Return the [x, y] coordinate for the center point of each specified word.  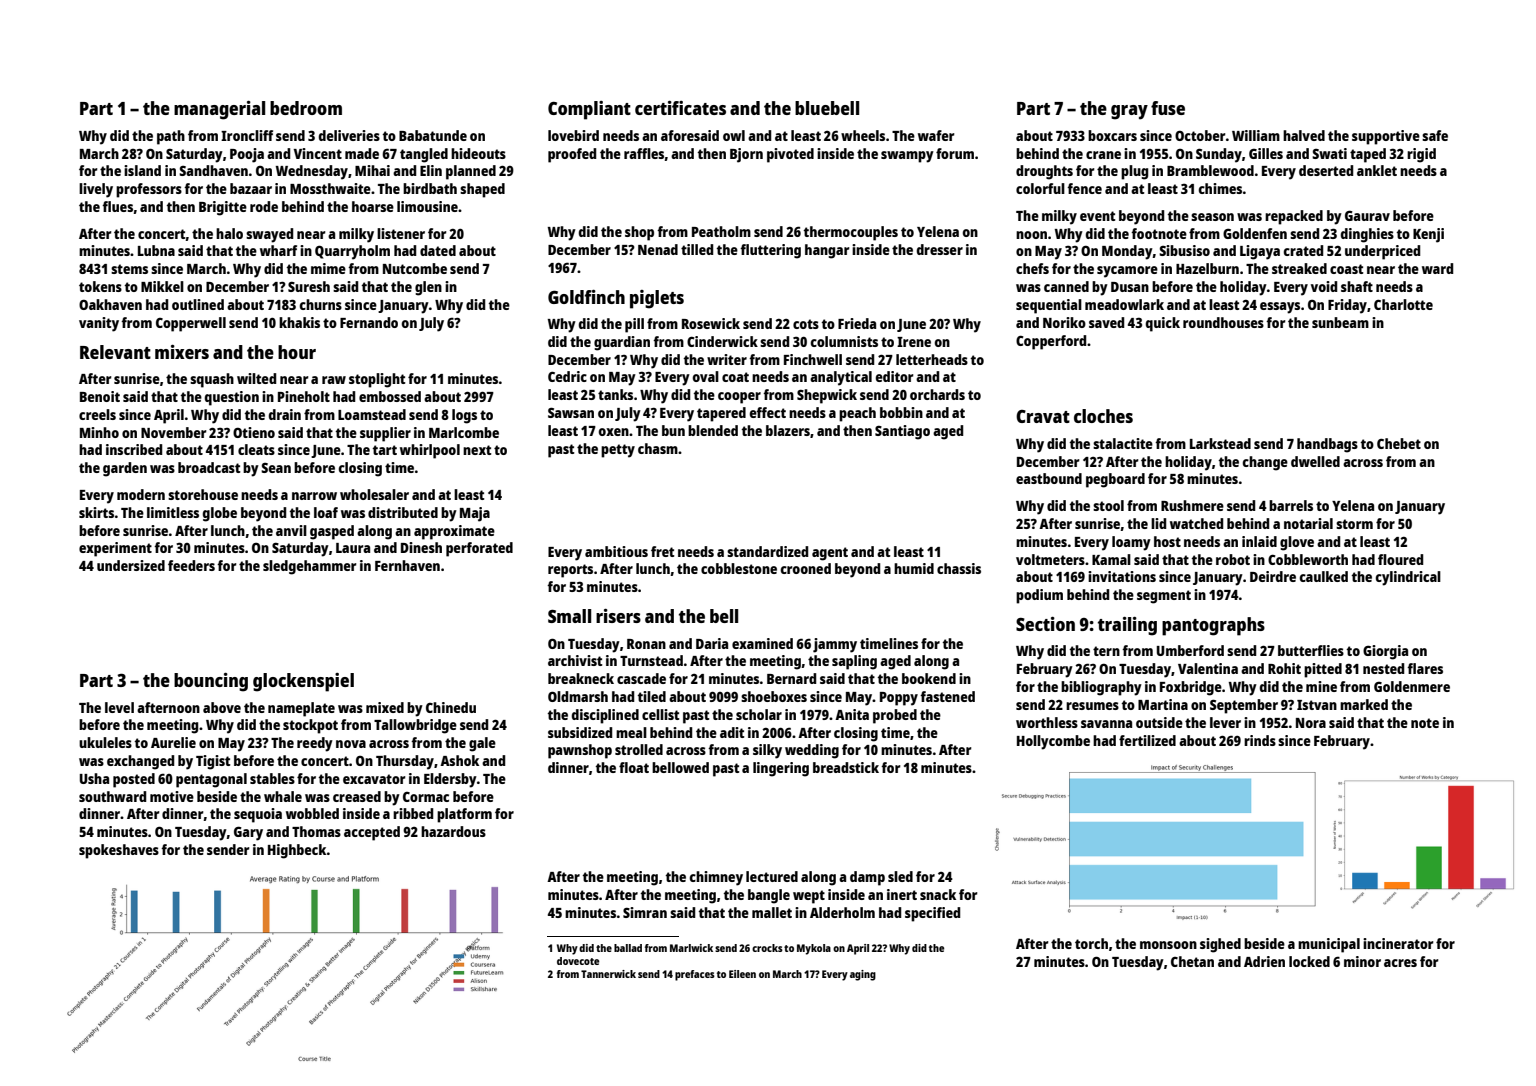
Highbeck [297, 851]
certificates [680, 108]
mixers [182, 352]
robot [1233, 559]
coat [735, 377]
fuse [1168, 108]
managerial [219, 110]
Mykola [814, 949]
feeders [191, 565]
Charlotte [1403, 304]
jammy [835, 645]
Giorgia [1385, 652]
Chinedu [451, 707]
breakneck [581, 678]
